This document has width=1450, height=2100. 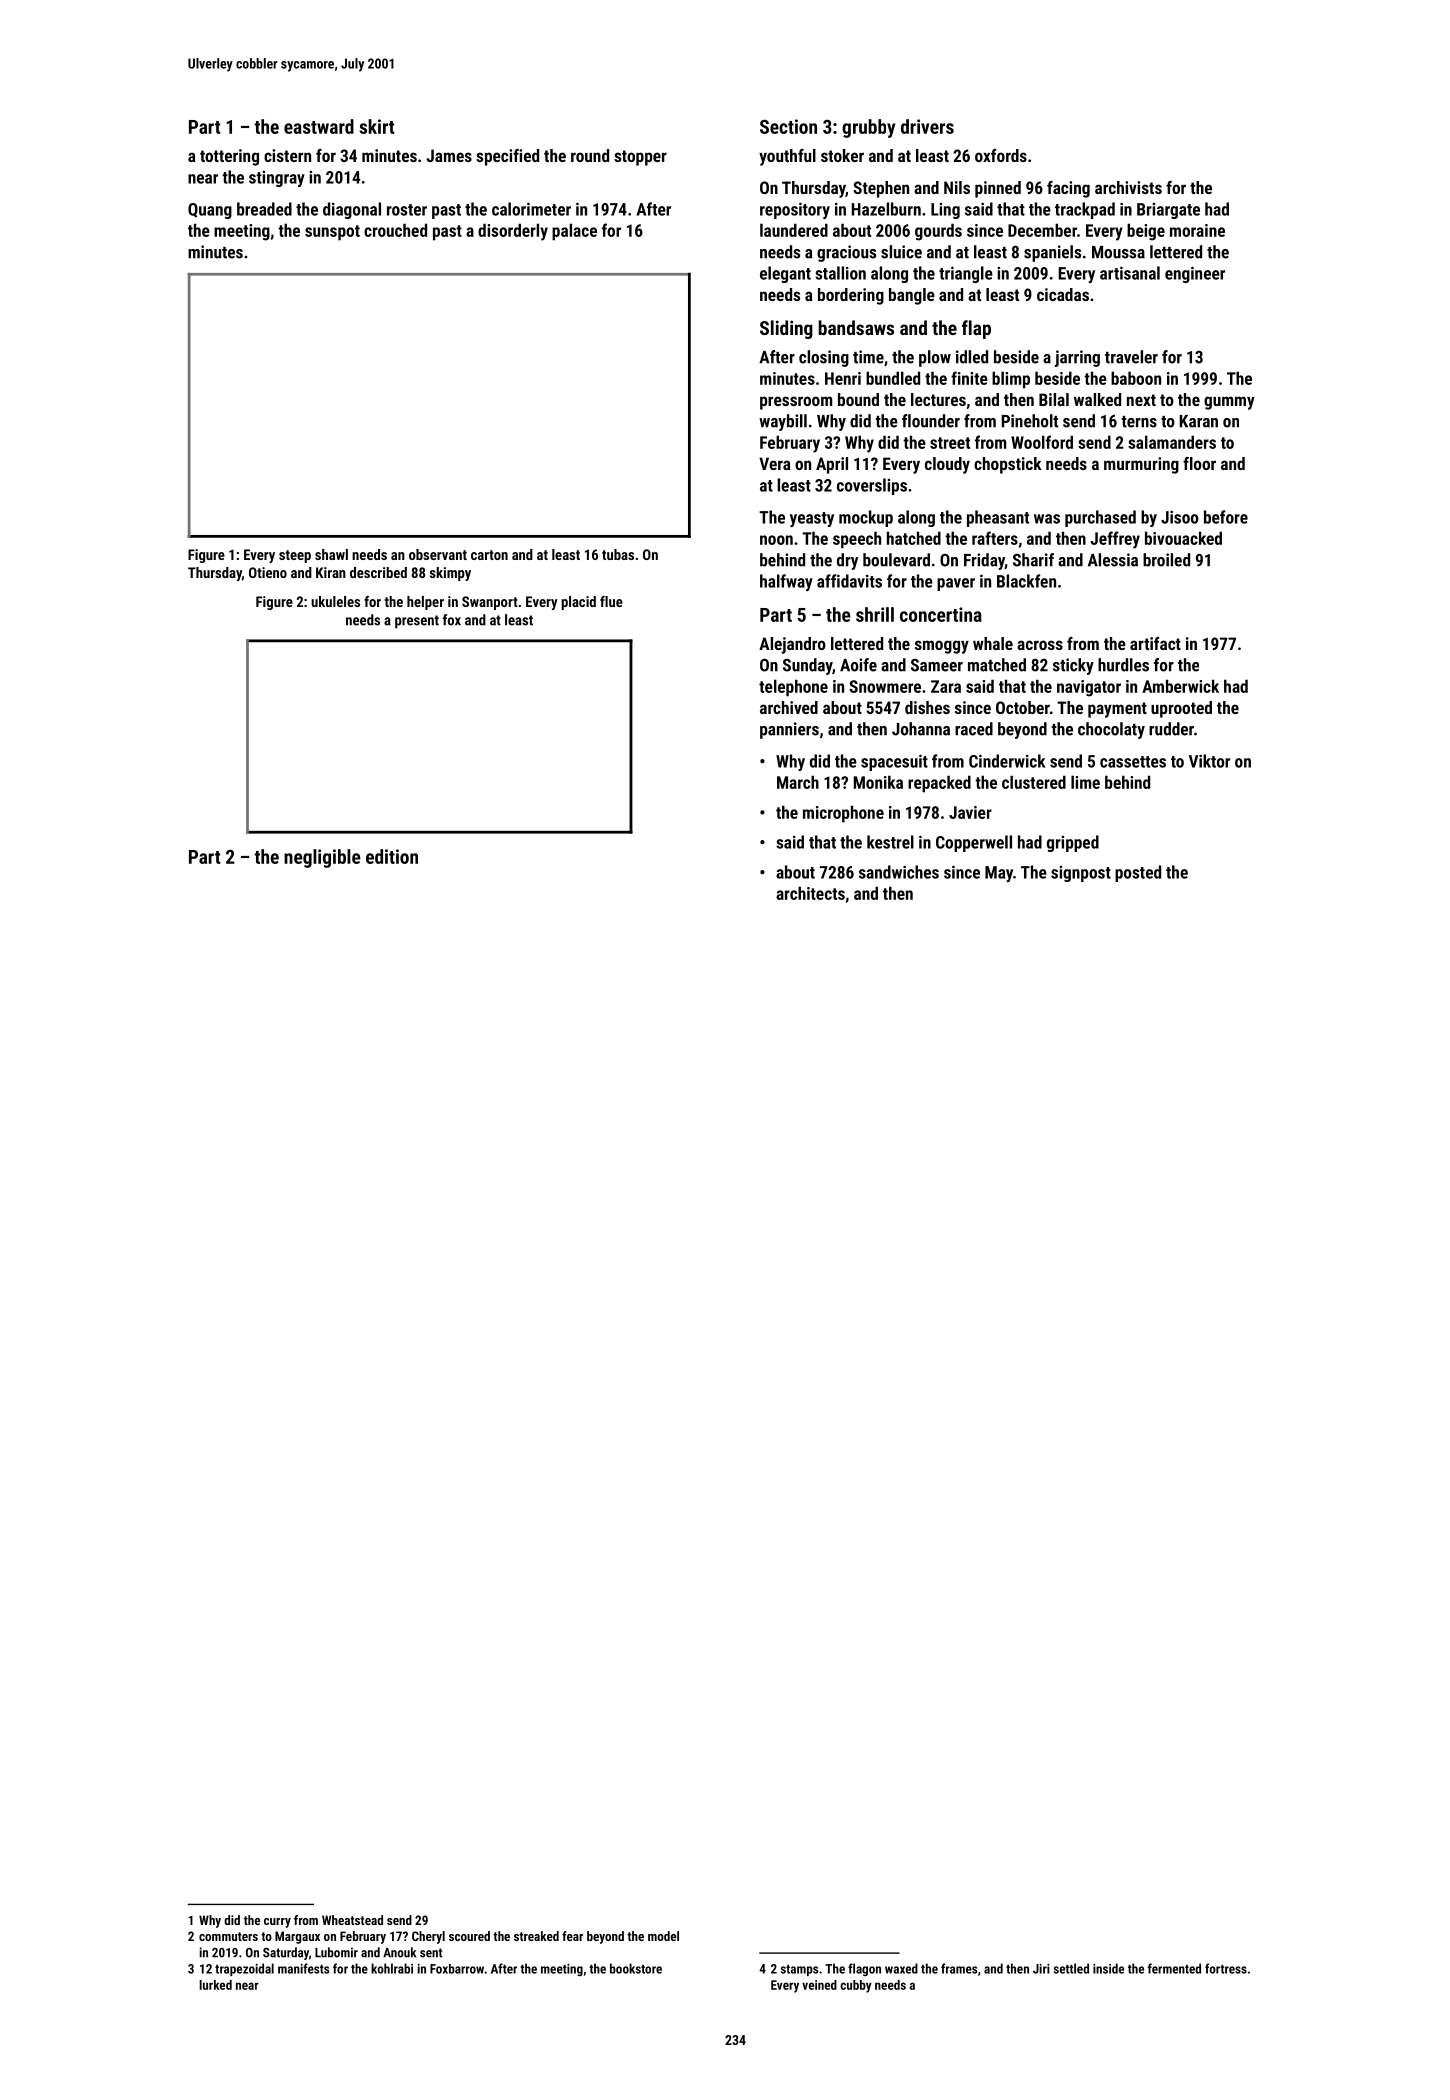 I want to click on architects, so click(x=810, y=893).
